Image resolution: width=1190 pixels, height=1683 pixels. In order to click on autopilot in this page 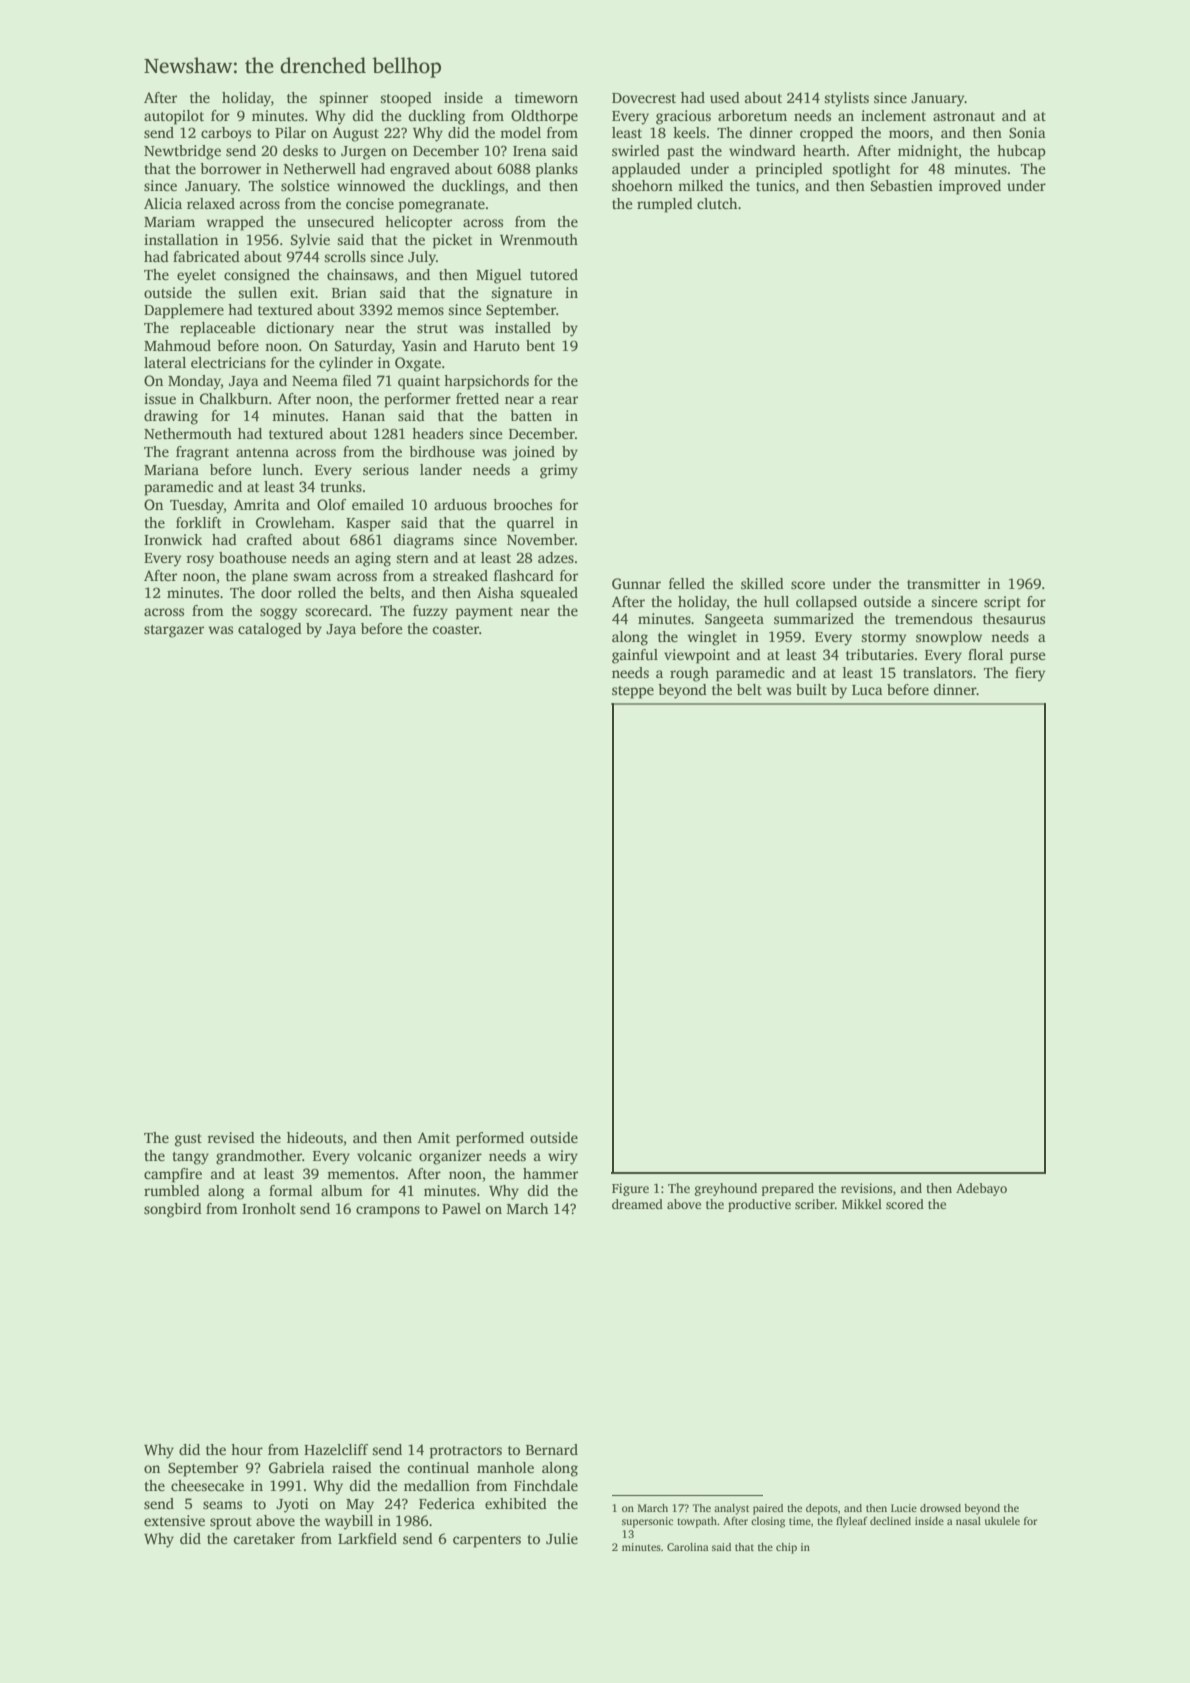, I will do `click(174, 117)`.
